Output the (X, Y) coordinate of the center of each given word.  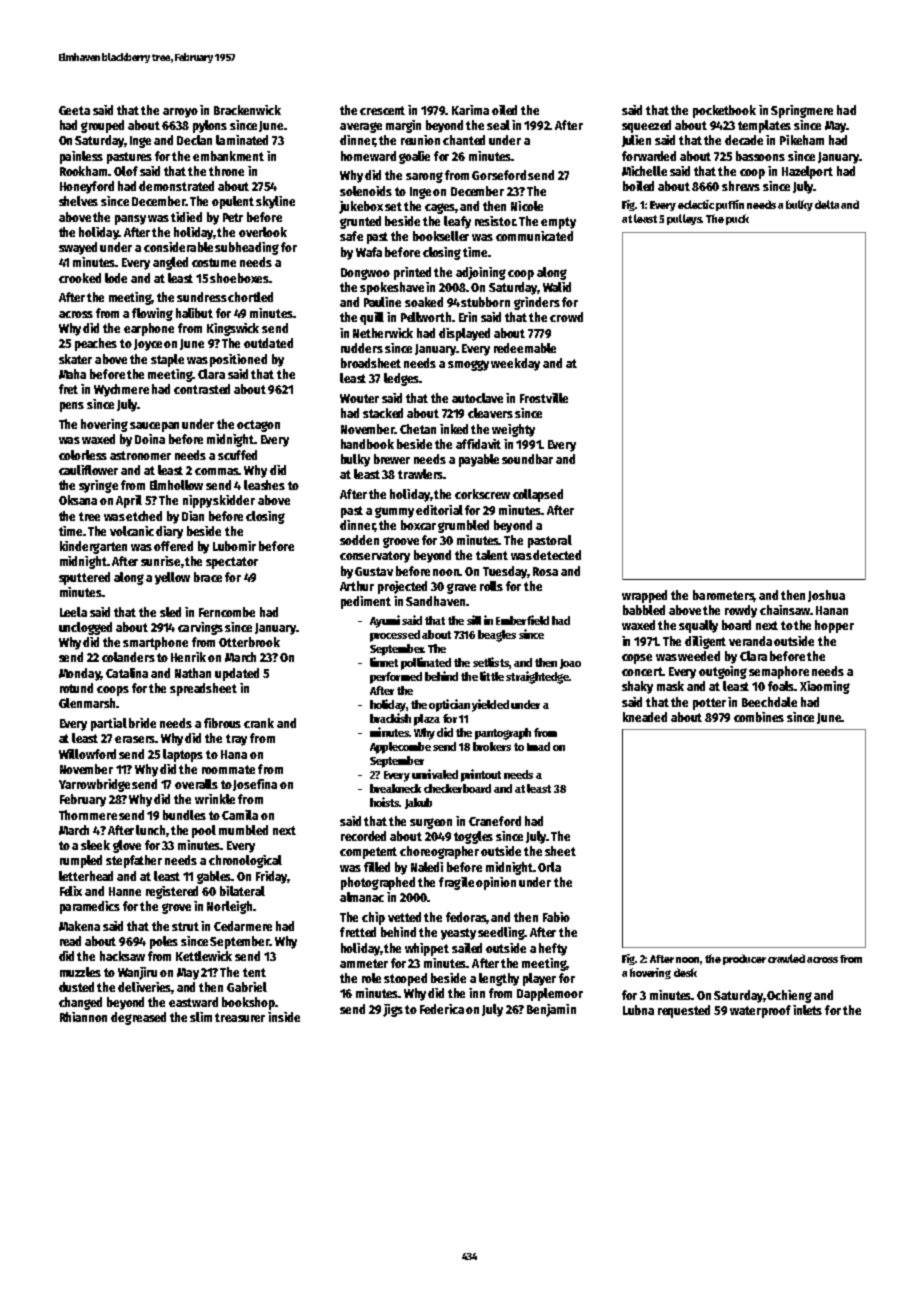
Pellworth (426, 317)
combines (759, 717)
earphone (149, 329)
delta (827, 204)
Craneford (495, 821)
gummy (394, 512)
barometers (723, 596)
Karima (470, 110)
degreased (138, 1018)
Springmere (802, 111)
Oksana (78, 500)
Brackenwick (247, 110)
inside (284, 1017)
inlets (807, 1010)
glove (127, 846)
